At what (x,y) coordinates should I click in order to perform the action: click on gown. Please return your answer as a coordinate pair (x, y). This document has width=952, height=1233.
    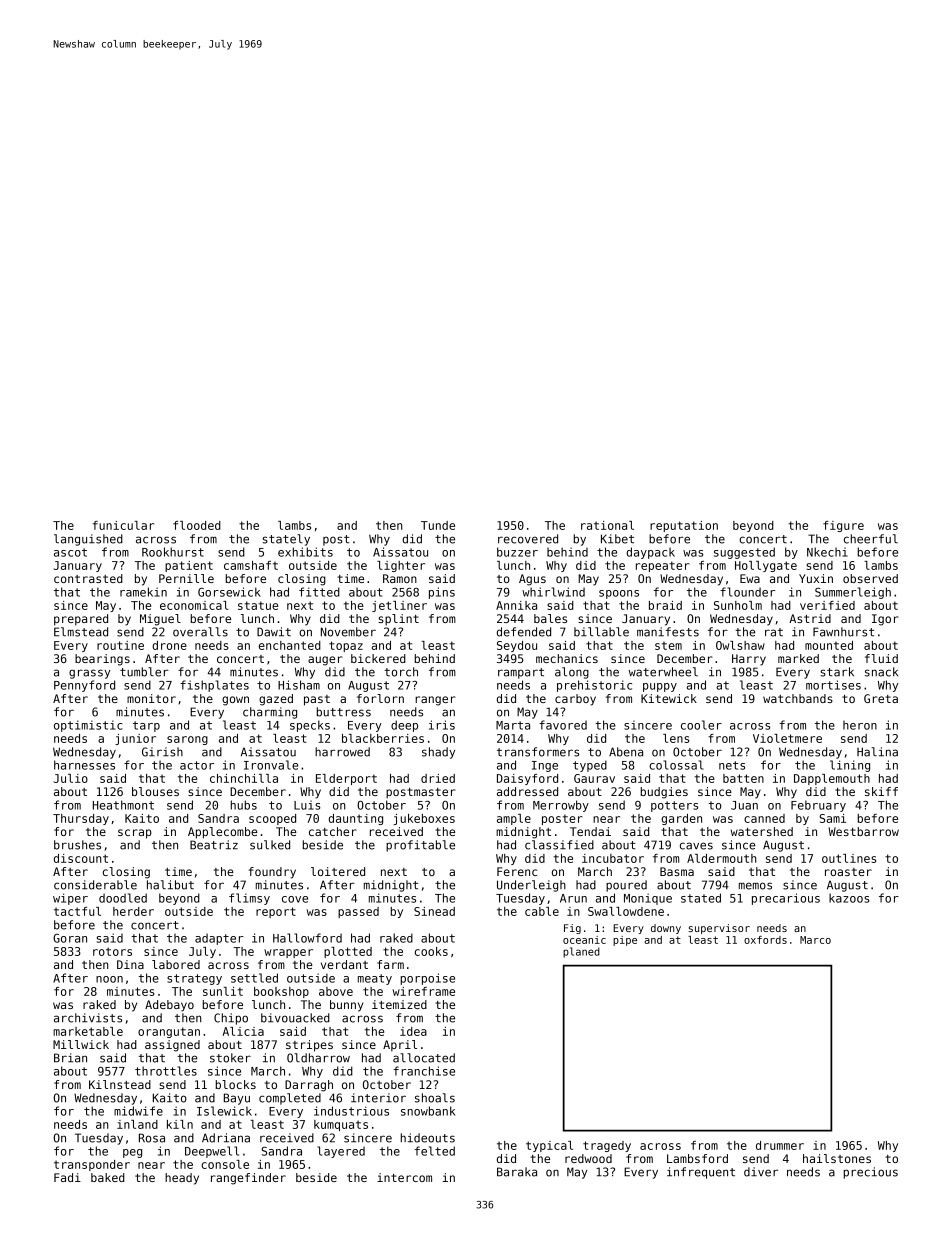
    Looking at the image, I should click on (235, 701).
